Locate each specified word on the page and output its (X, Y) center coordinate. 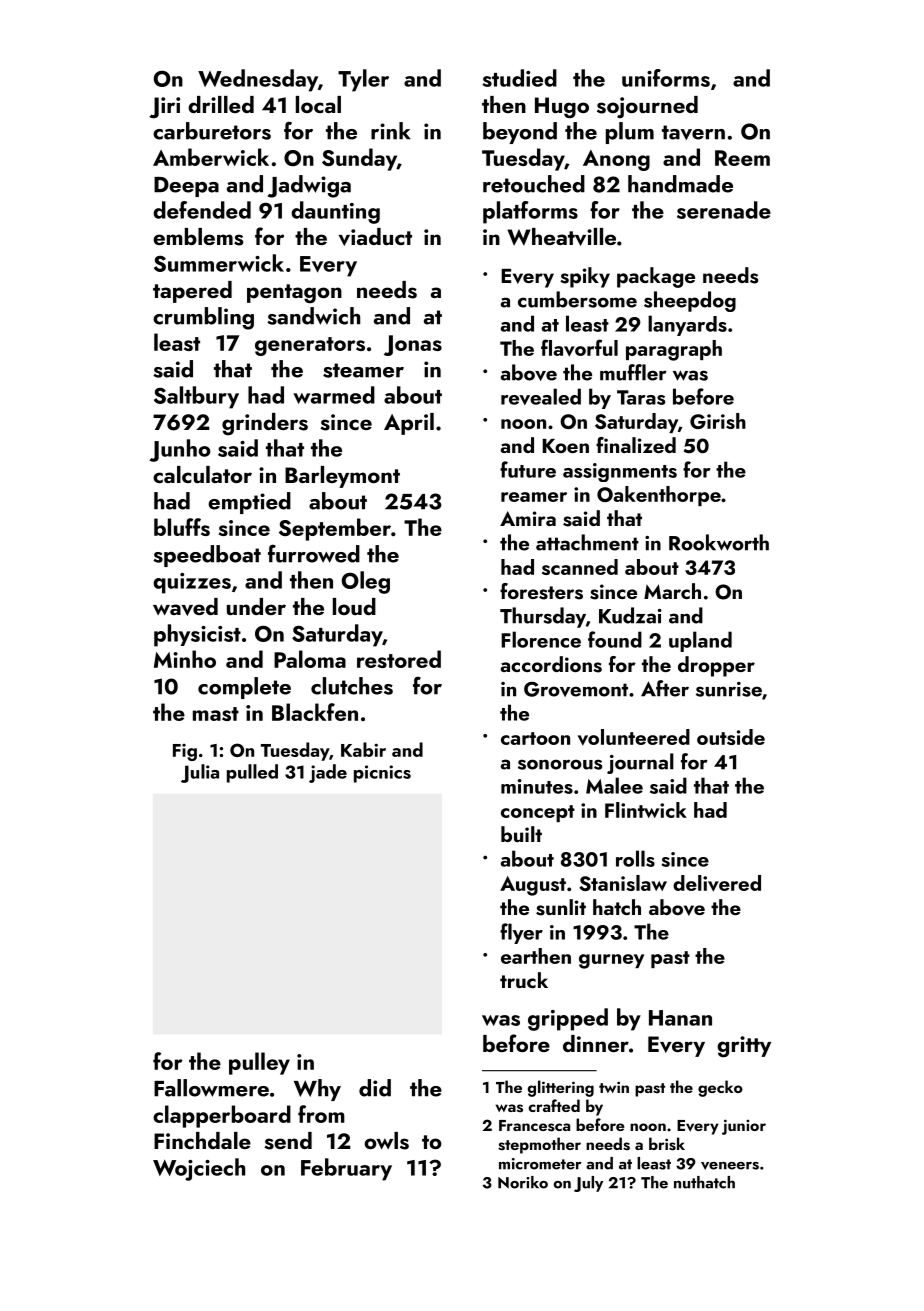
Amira (528, 518)
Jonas (413, 345)
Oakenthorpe (659, 496)
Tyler (363, 80)
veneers (730, 1166)
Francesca (534, 1126)
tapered (192, 292)
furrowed (314, 553)
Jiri (165, 108)
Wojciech (199, 1169)
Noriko (523, 1182)
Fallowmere (211, 1088)
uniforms (666, 78)
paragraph (674, 350)
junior (744, 1127)
